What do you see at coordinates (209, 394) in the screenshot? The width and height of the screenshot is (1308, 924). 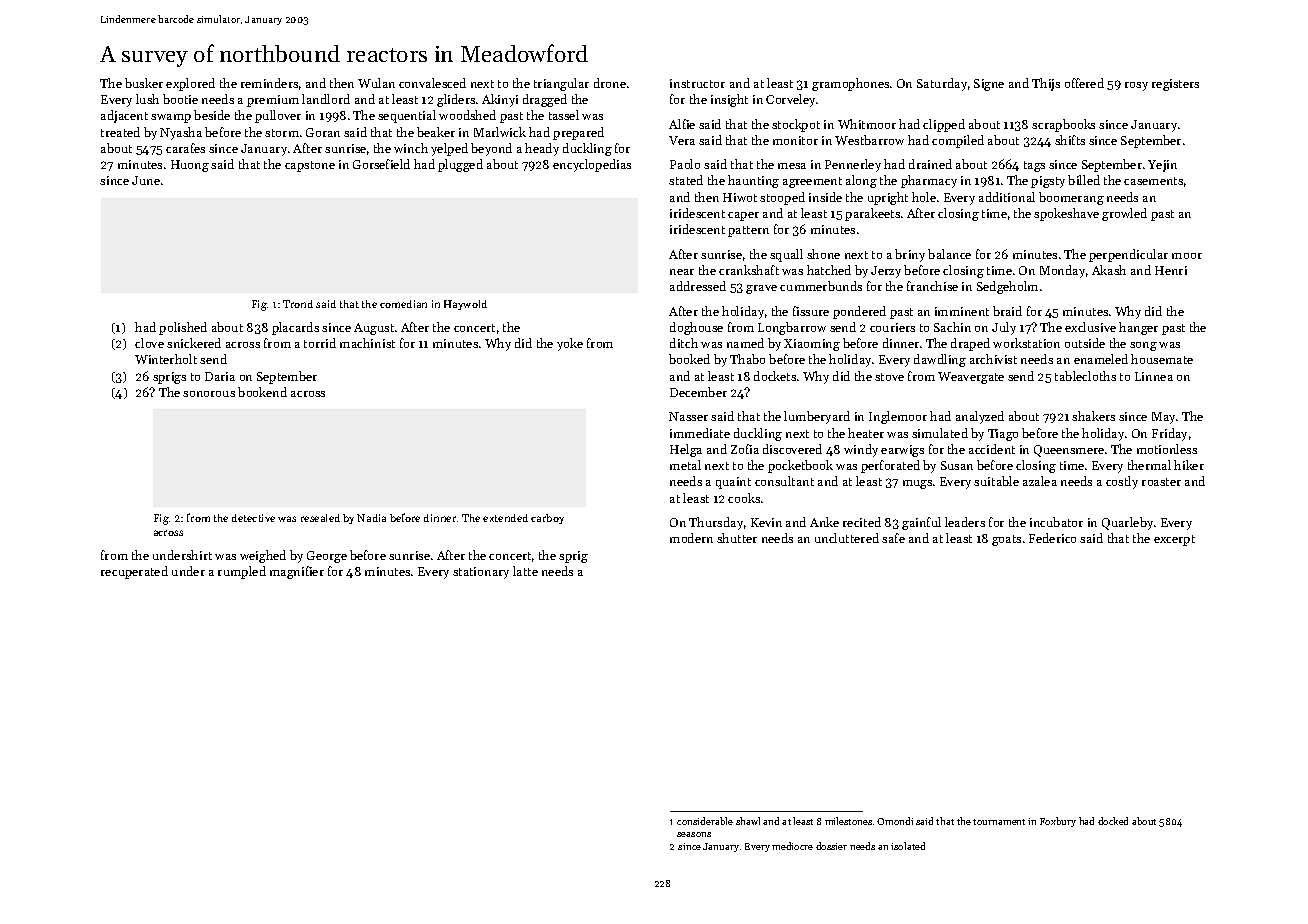 I see `sonorous` at bounding box center [209, 394].
